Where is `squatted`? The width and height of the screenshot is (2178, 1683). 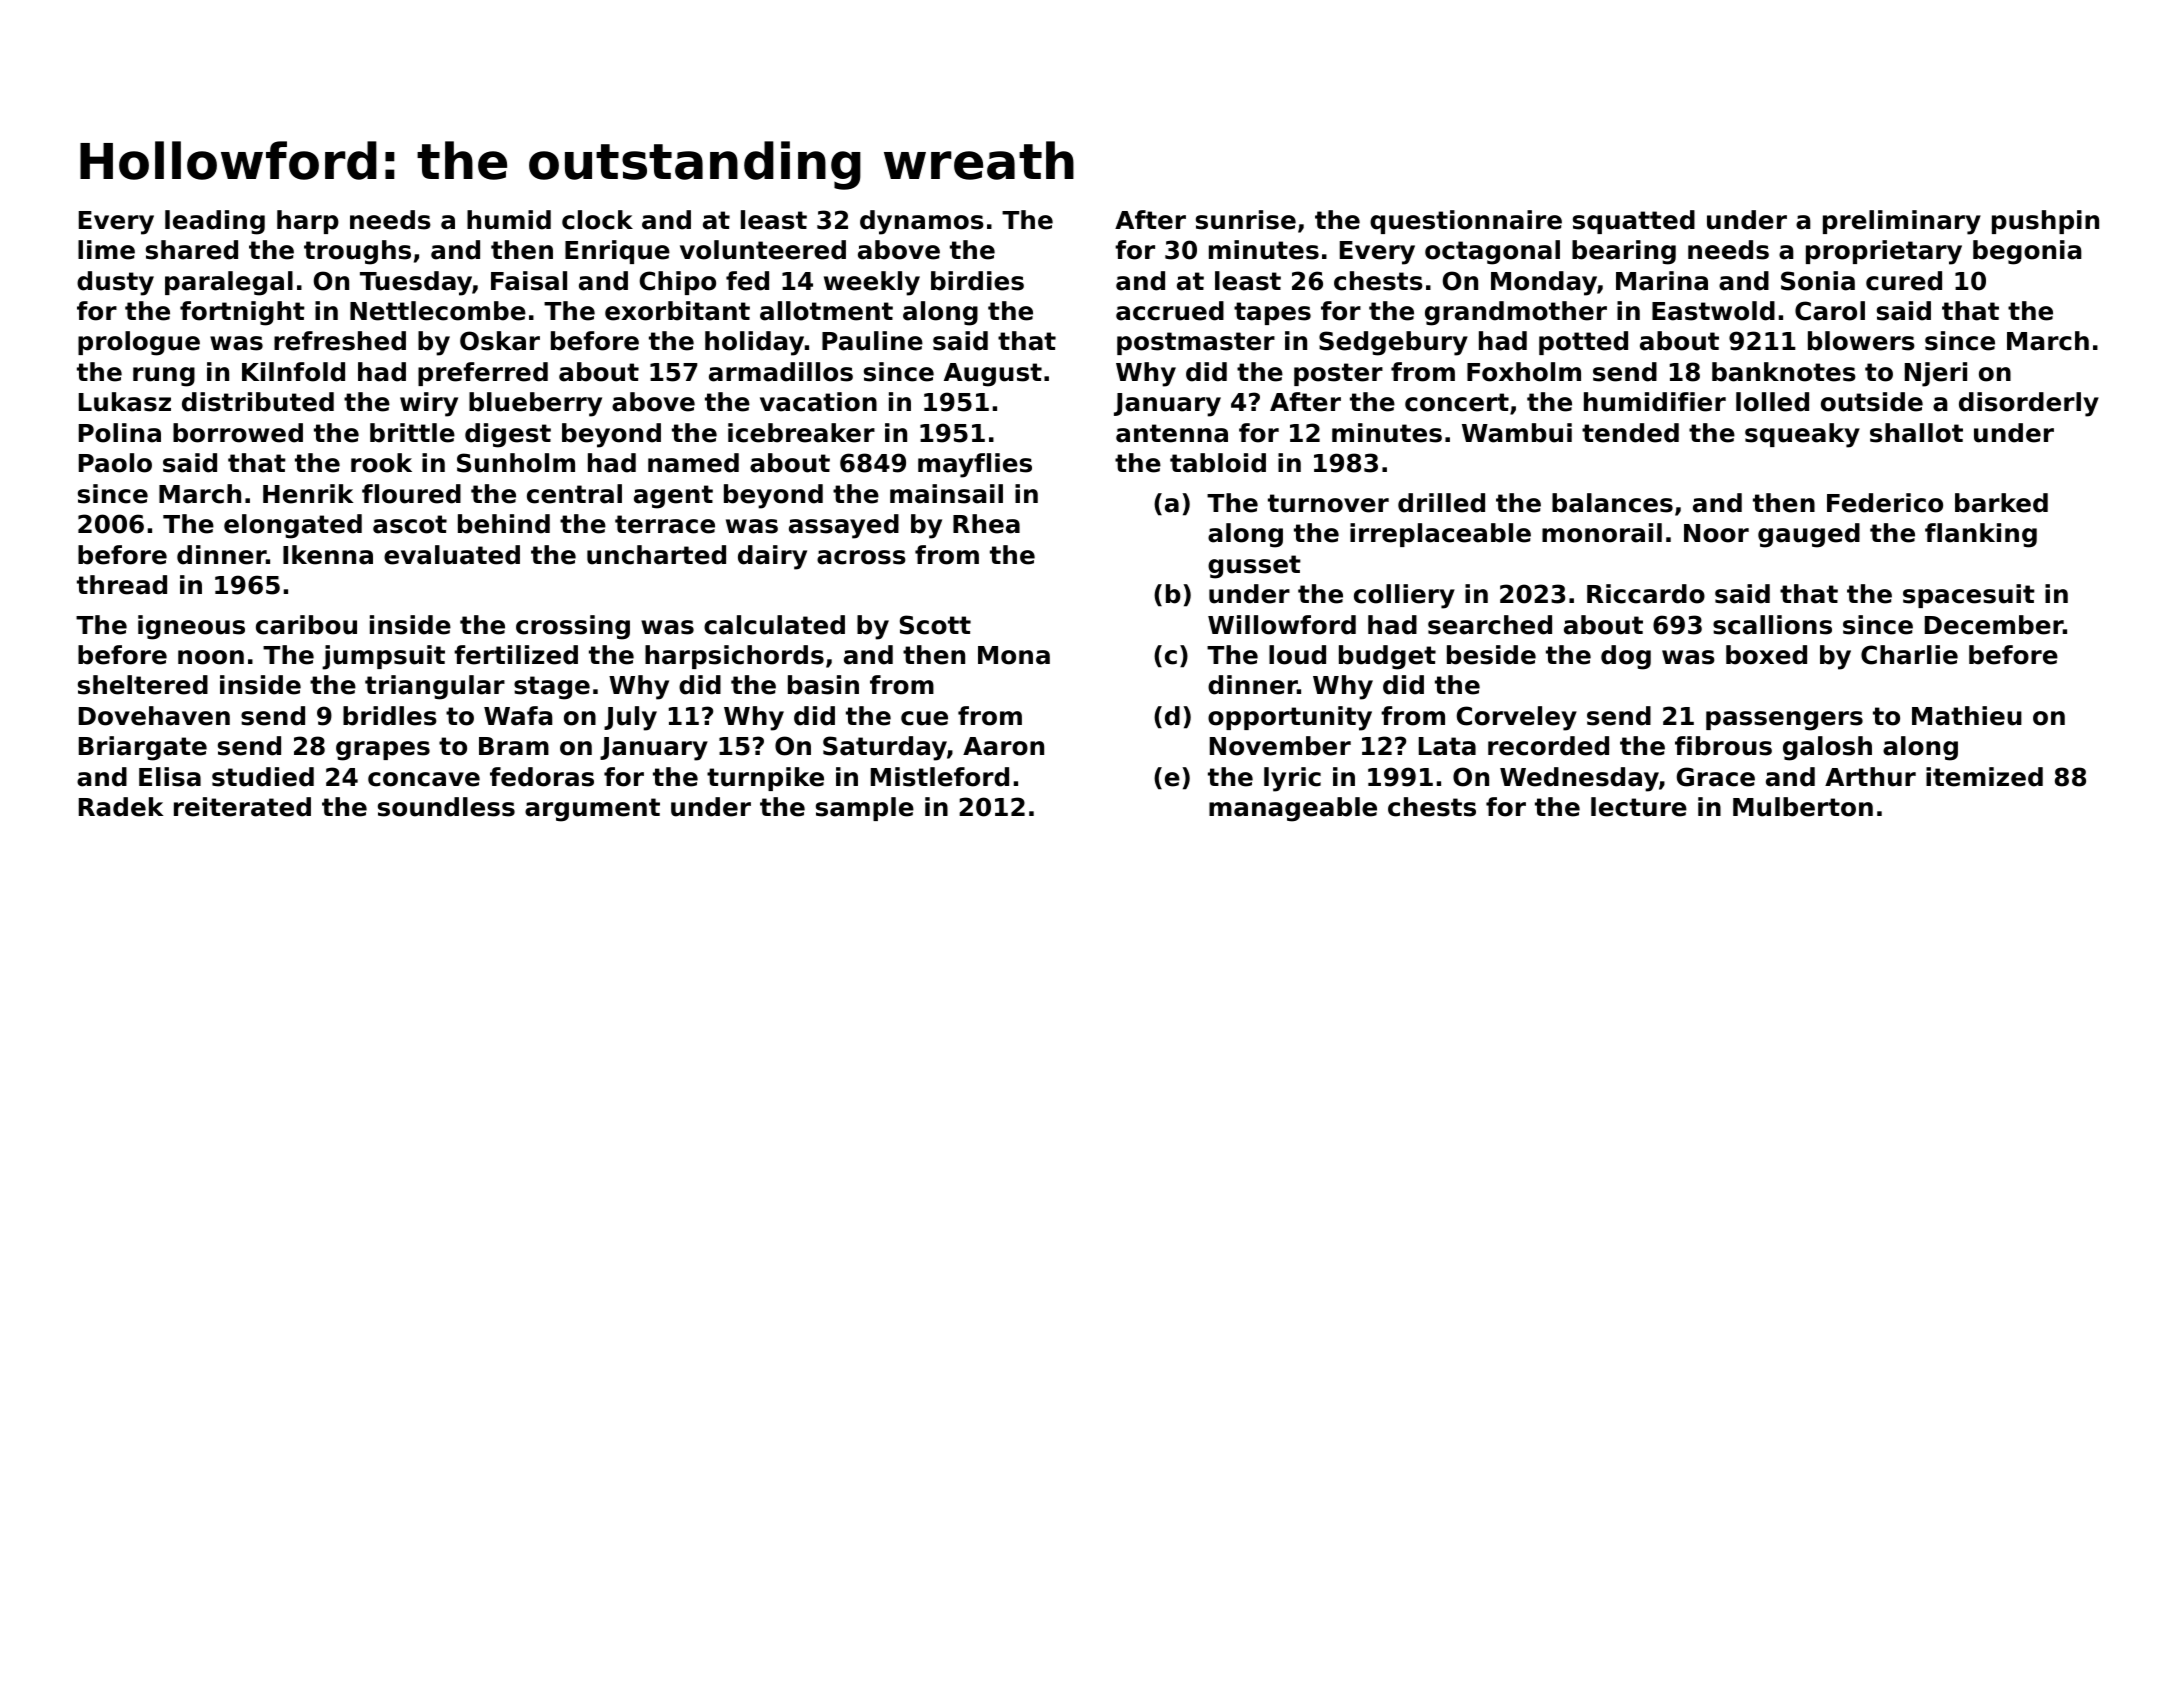 squatted is located at coordinates (1634, 222).
